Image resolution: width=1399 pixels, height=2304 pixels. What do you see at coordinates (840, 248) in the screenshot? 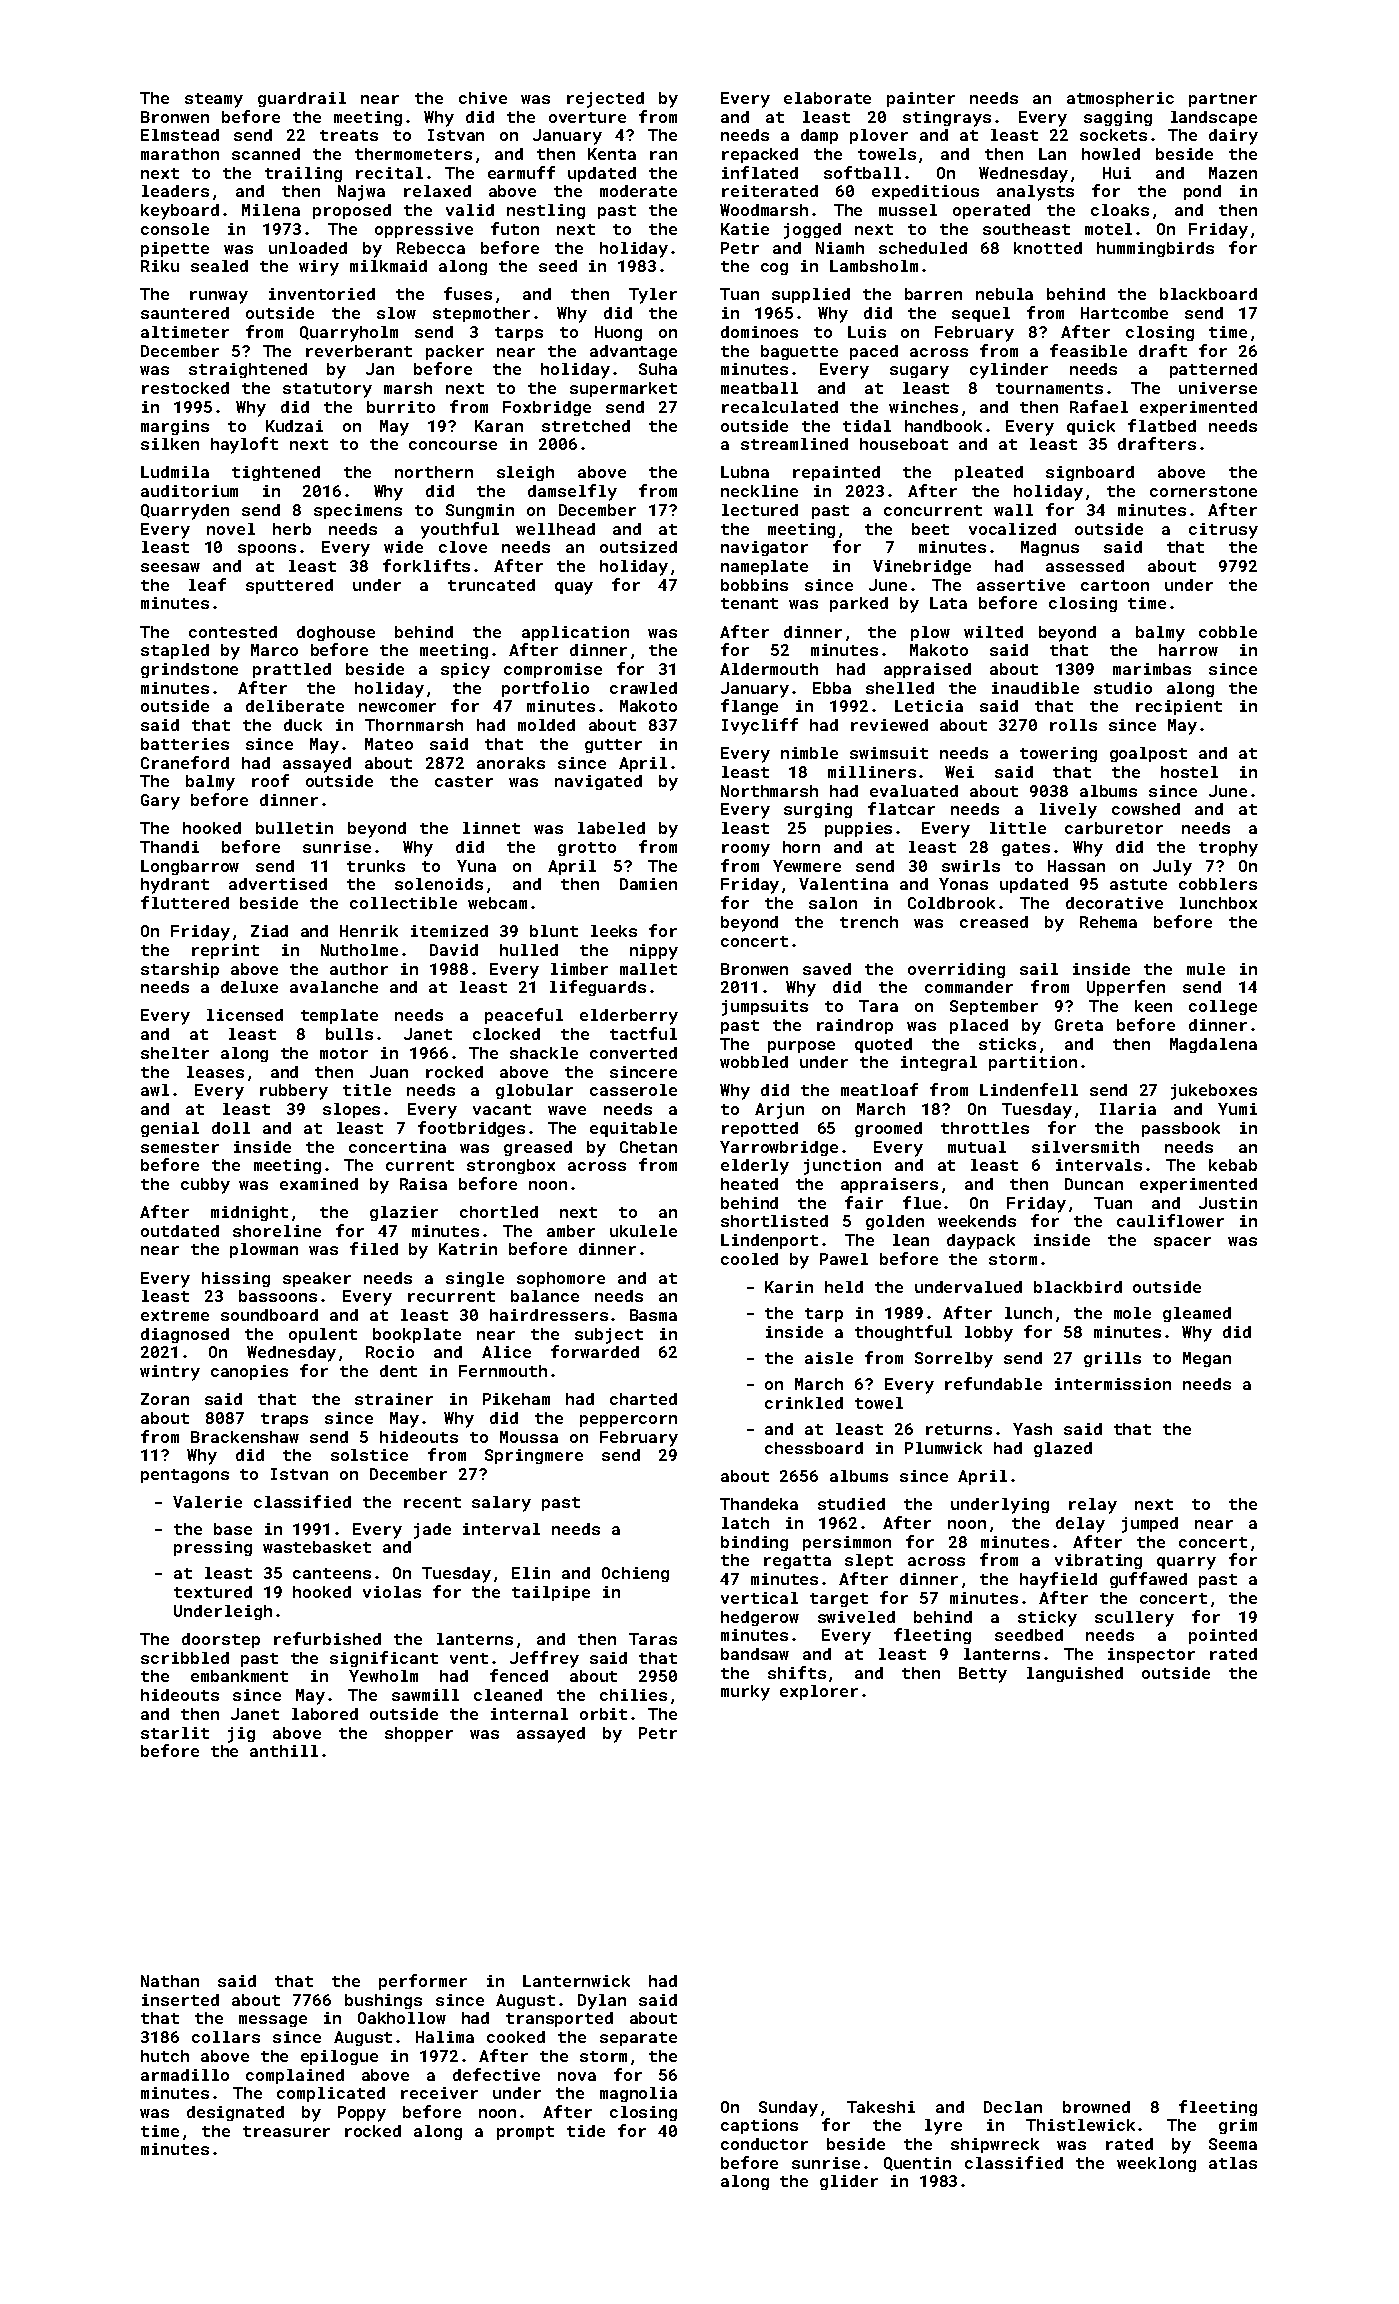
I see `Niamh` at bounding box center [840, 248].
